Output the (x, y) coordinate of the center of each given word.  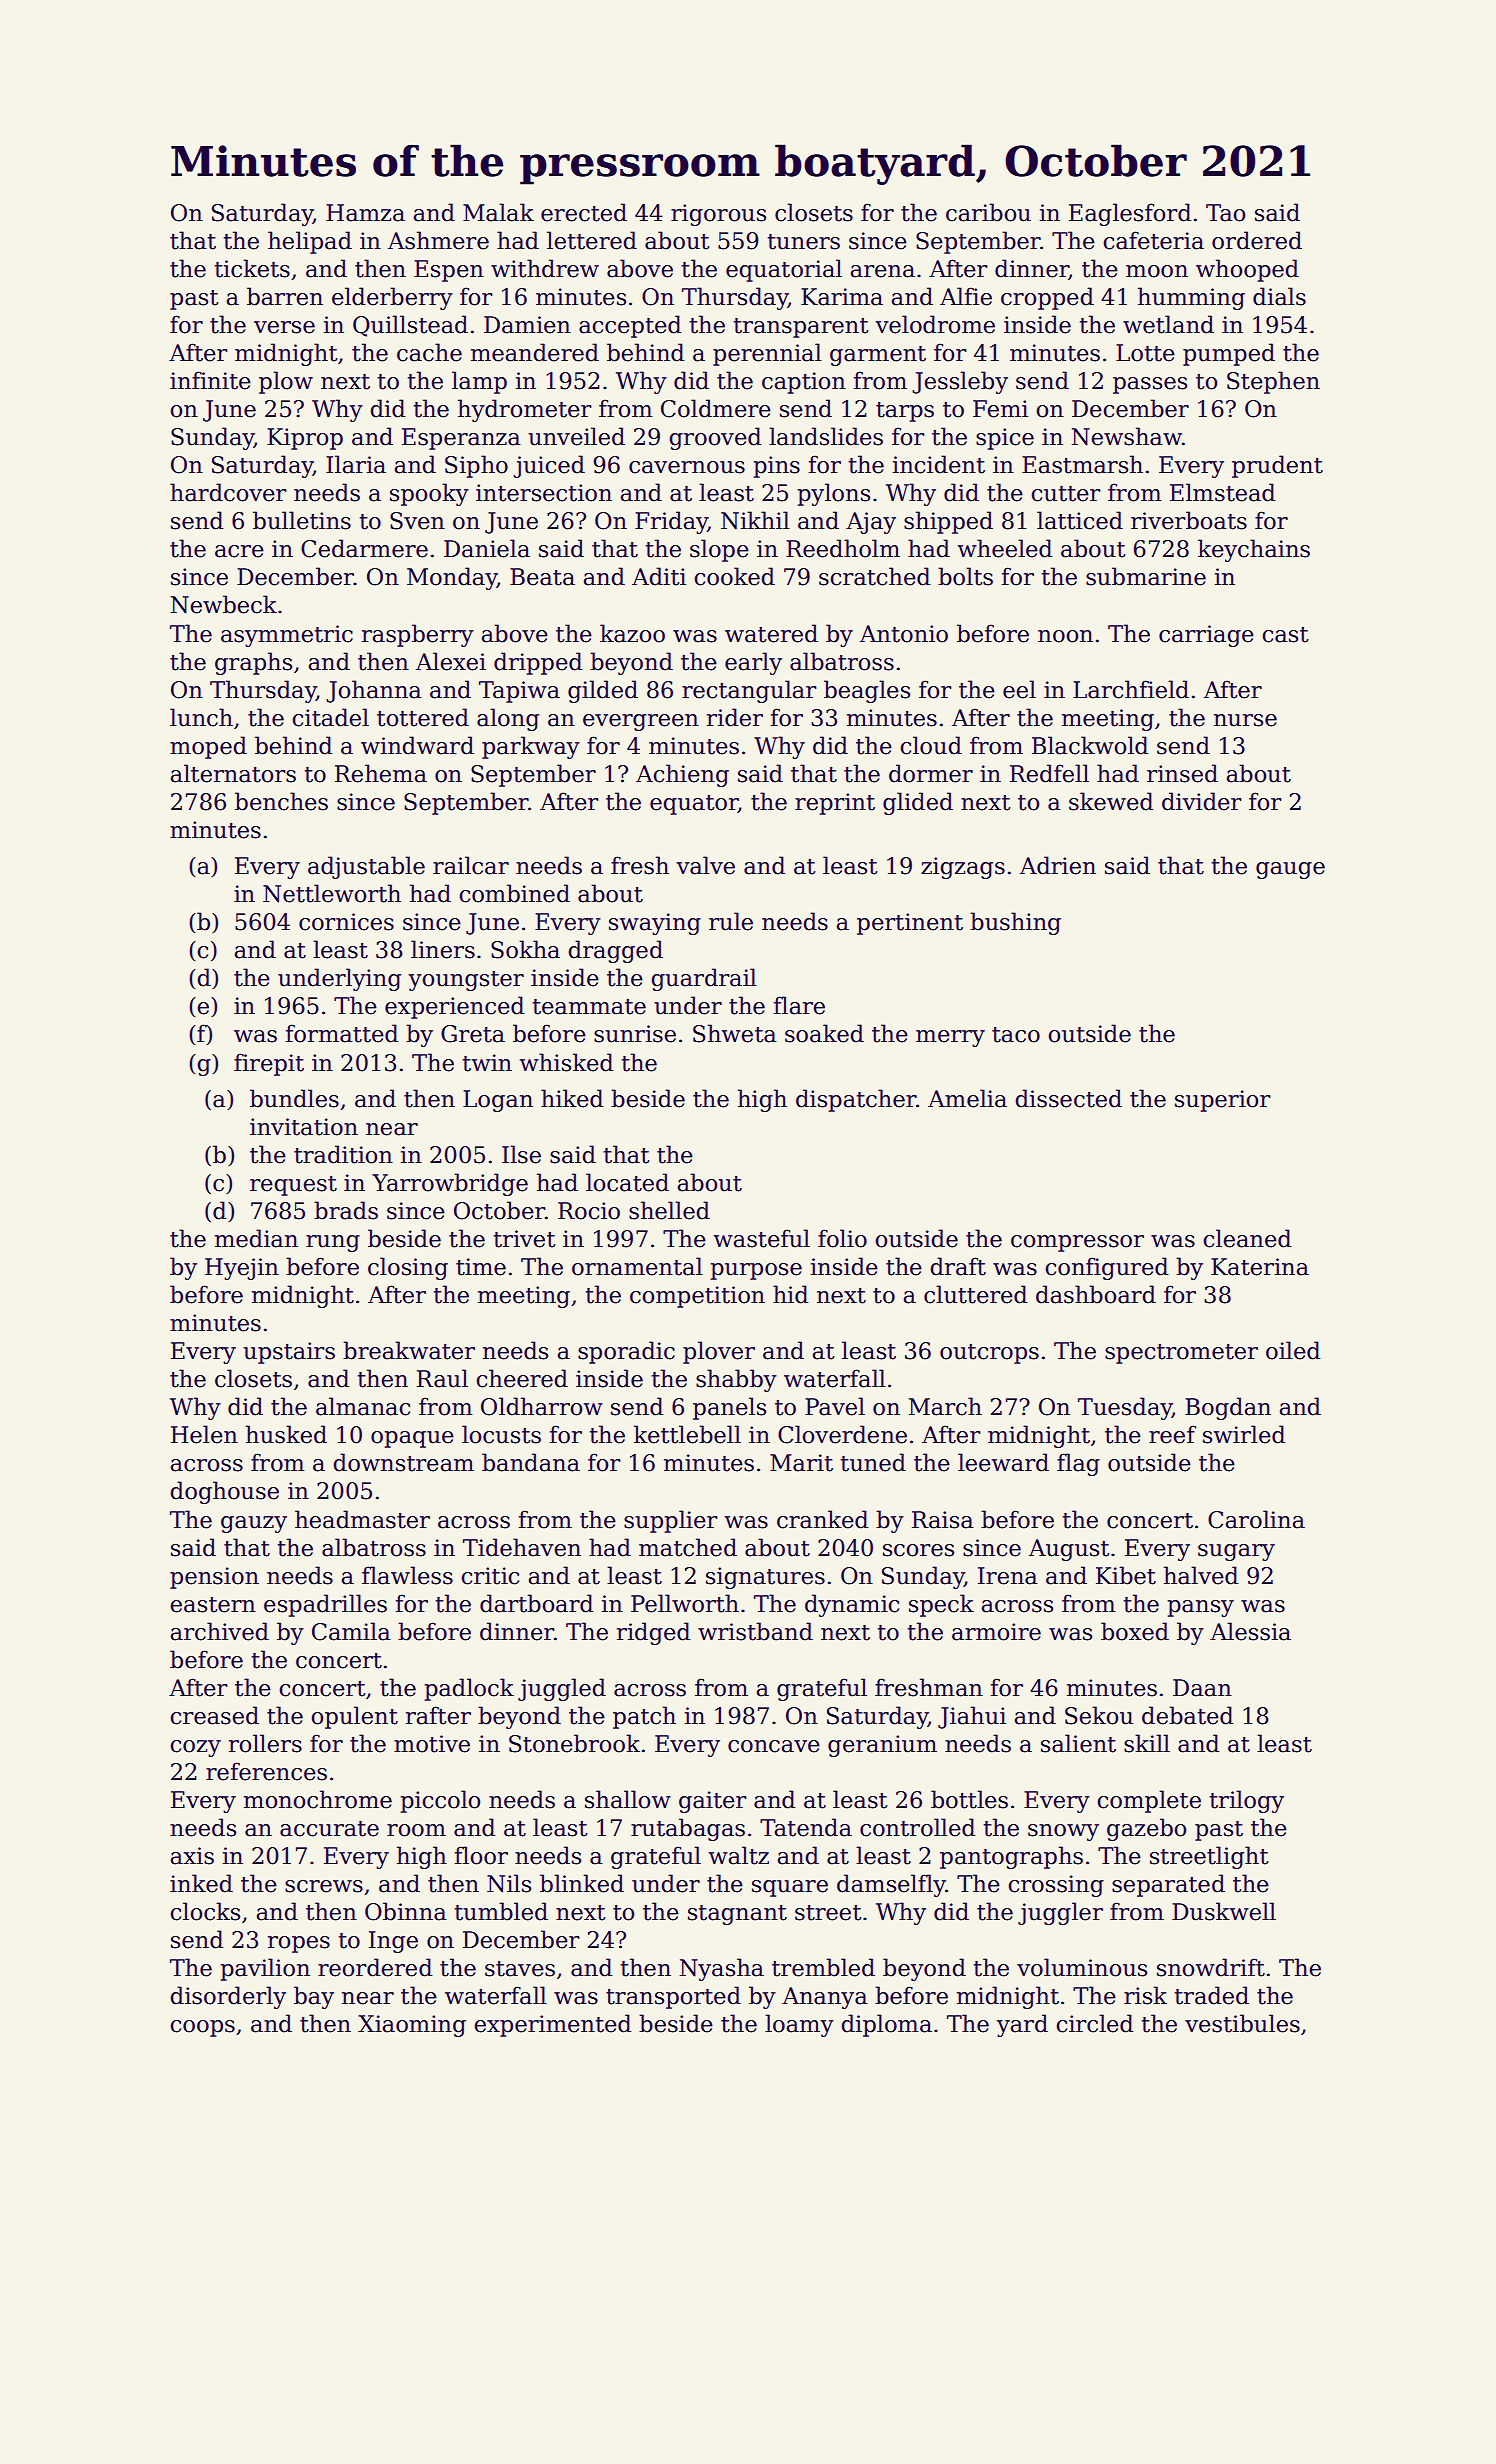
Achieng (682, 775)
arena (883, 271)
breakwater (409, 1350)
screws (324, 1886)
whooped (1247, 270)
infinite (210, 380)
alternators (233, 773)
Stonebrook (574, 1743)
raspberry (418, 635)
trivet (525, 1239)
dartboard (537, 1603)
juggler (1060, 1913)
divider (1202, 801)
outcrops (989, 1354)
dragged (616, 951)
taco (1016, 1035)
